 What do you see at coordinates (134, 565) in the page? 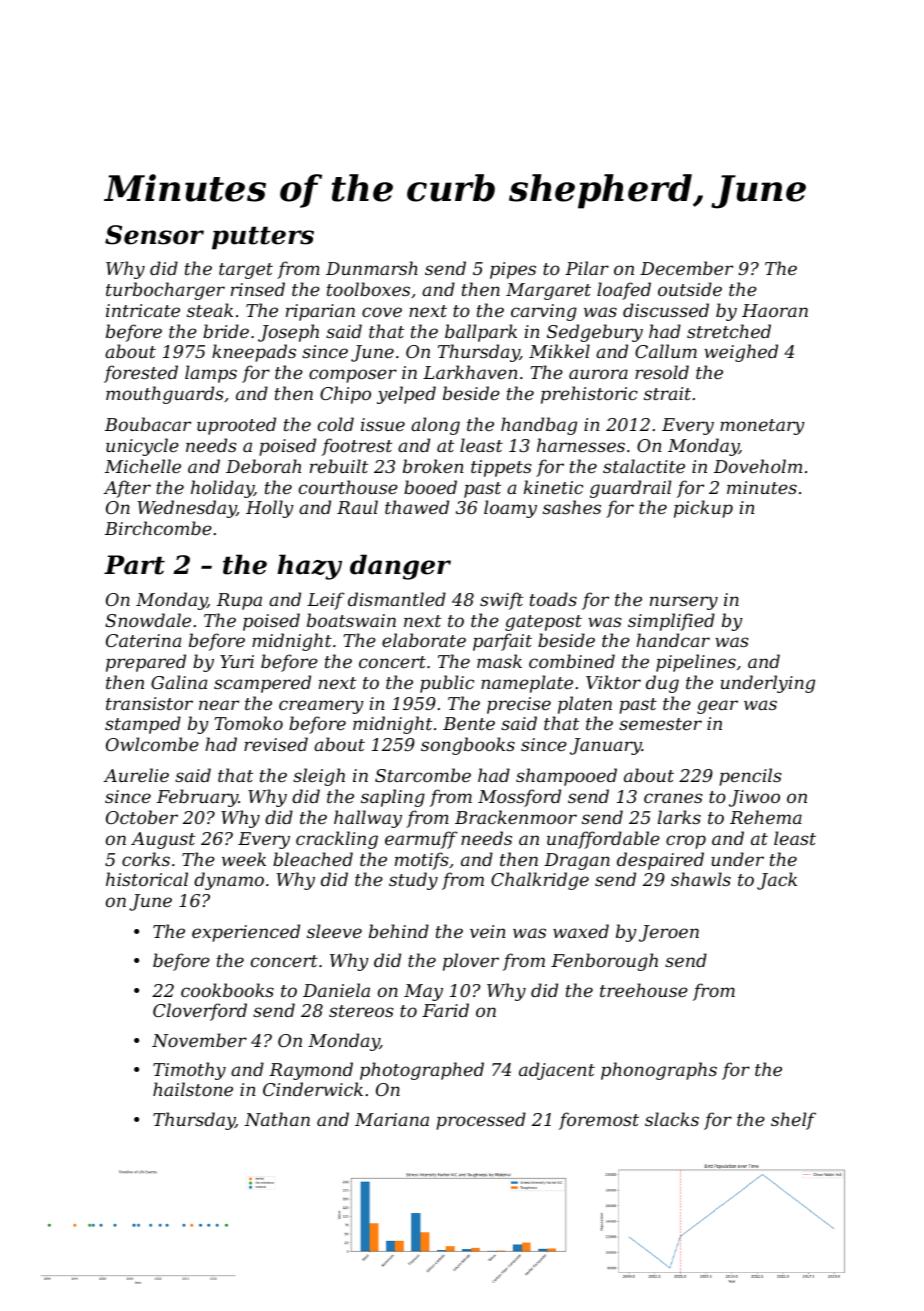
I see `Part` at bounding box center [134, 565].
